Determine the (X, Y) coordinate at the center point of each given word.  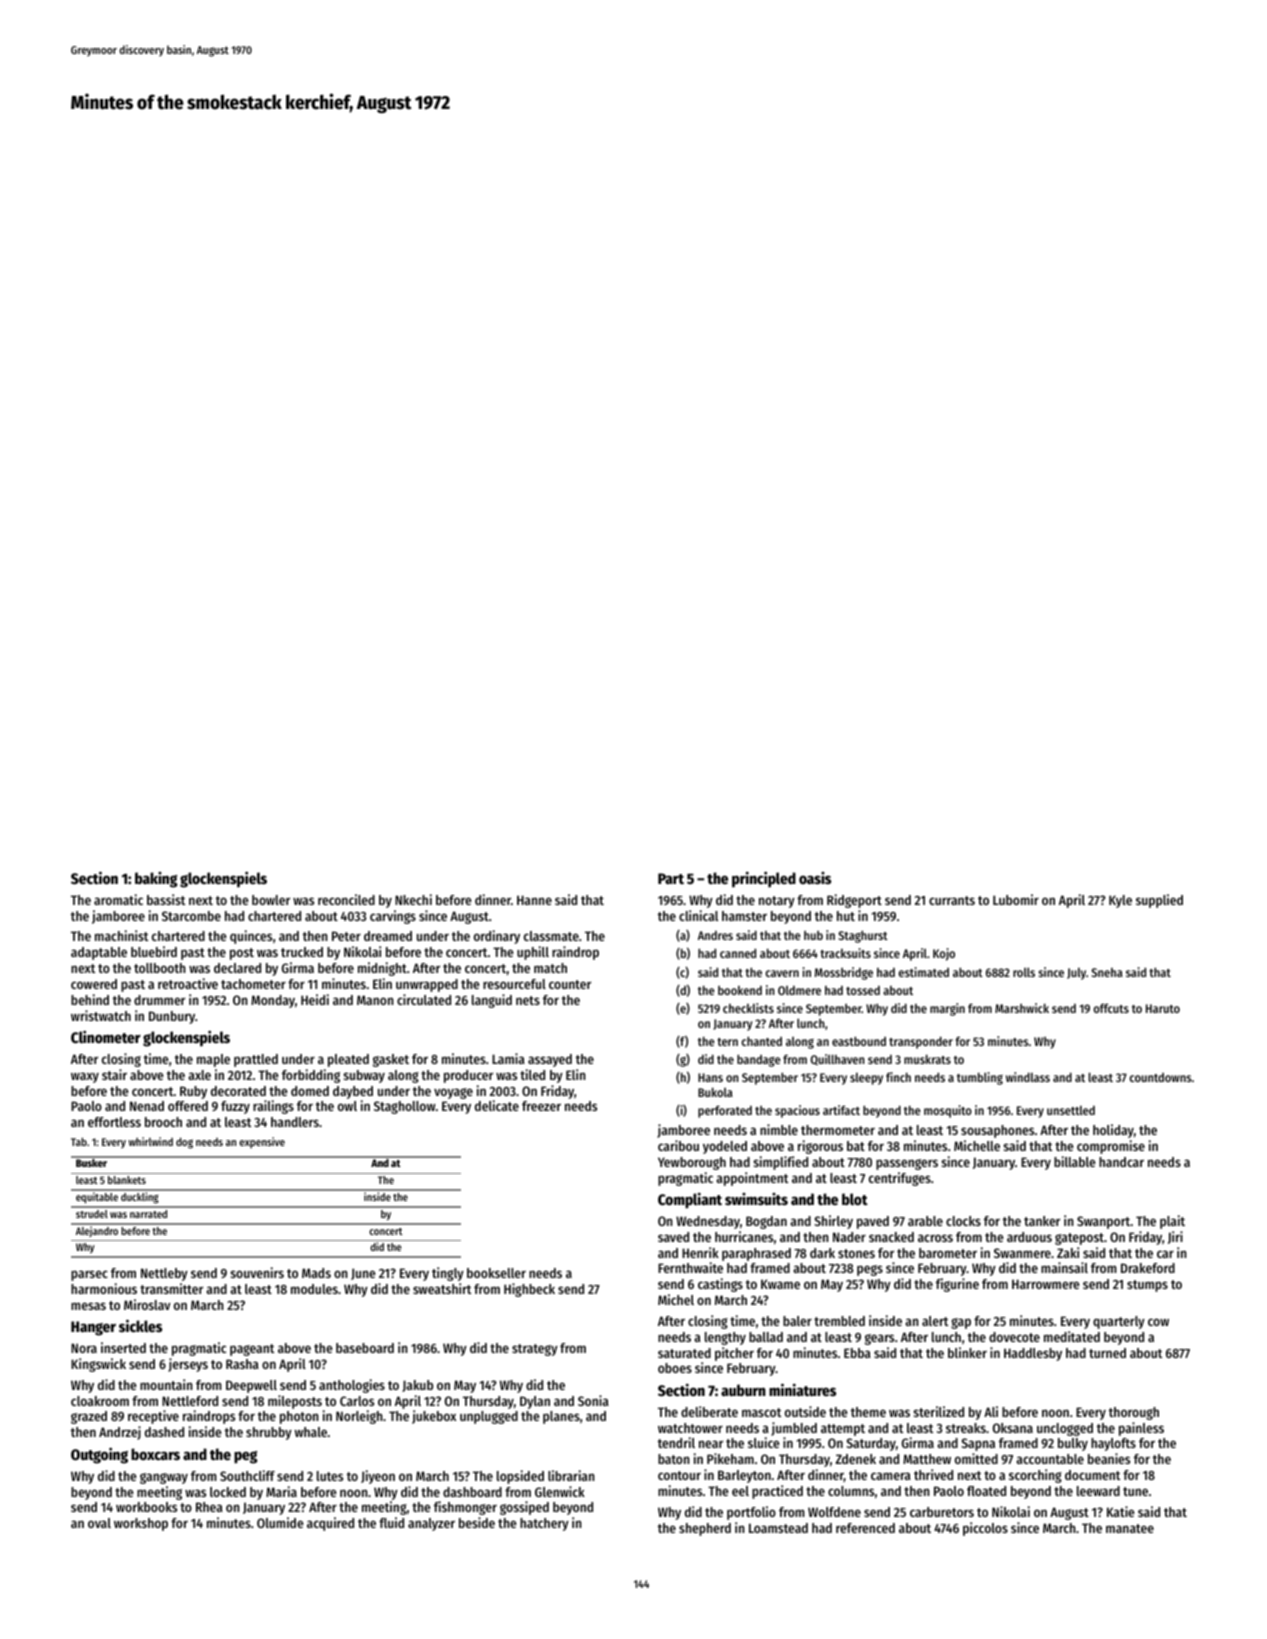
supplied (1159, 901)
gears (879, 1339)
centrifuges (900, 1179)
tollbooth (160, 968)
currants (952, 900)
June (363, 1274)
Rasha (242, 1364)
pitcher (734, 1354)
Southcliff (247, 1475)
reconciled (346, 899)
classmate (551, 936)
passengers (907, 1164)
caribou (678, 1145)
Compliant (690, 1201)
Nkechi (413, 899)
